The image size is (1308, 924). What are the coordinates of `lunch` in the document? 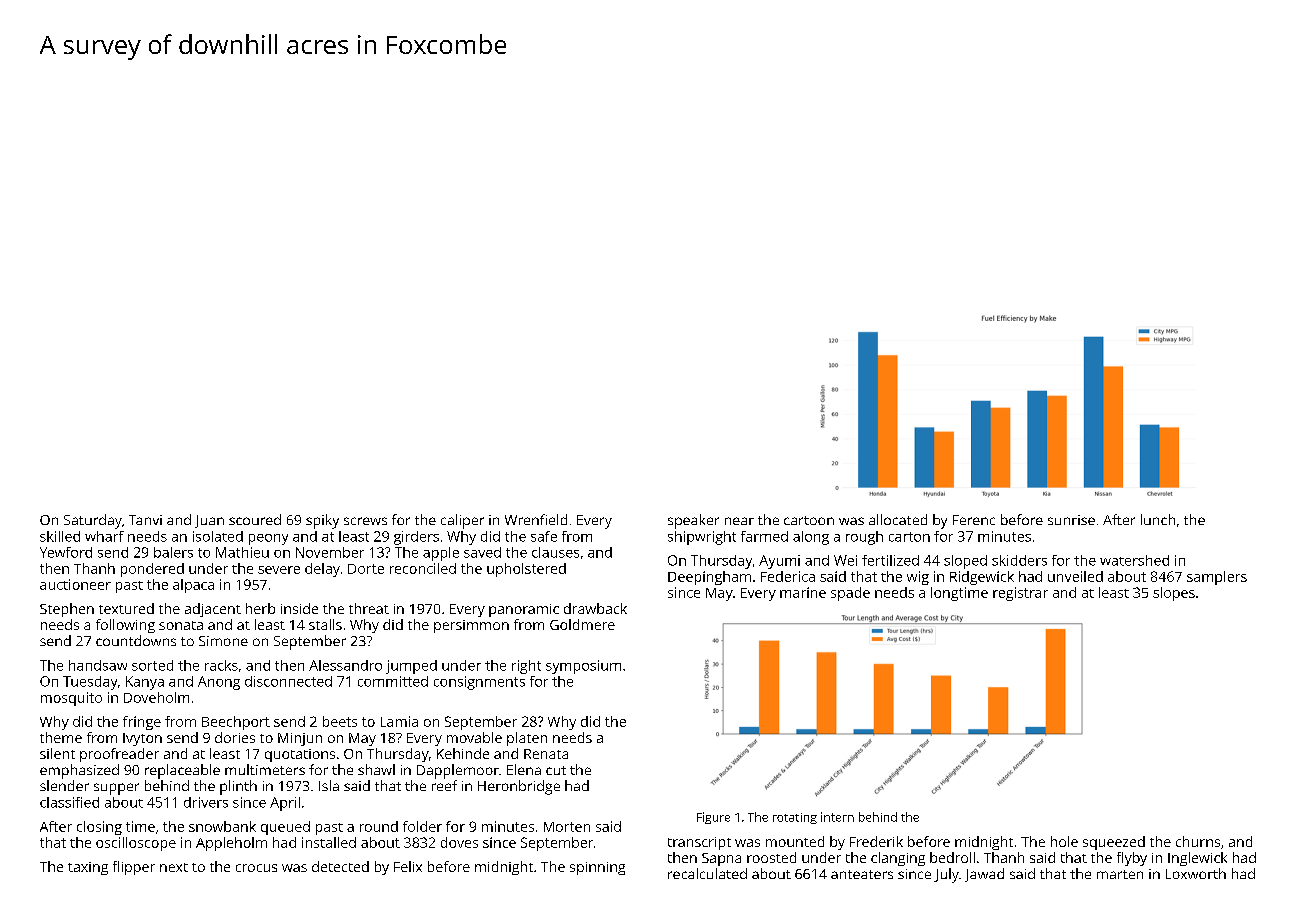 It's located at (1158, 519).
